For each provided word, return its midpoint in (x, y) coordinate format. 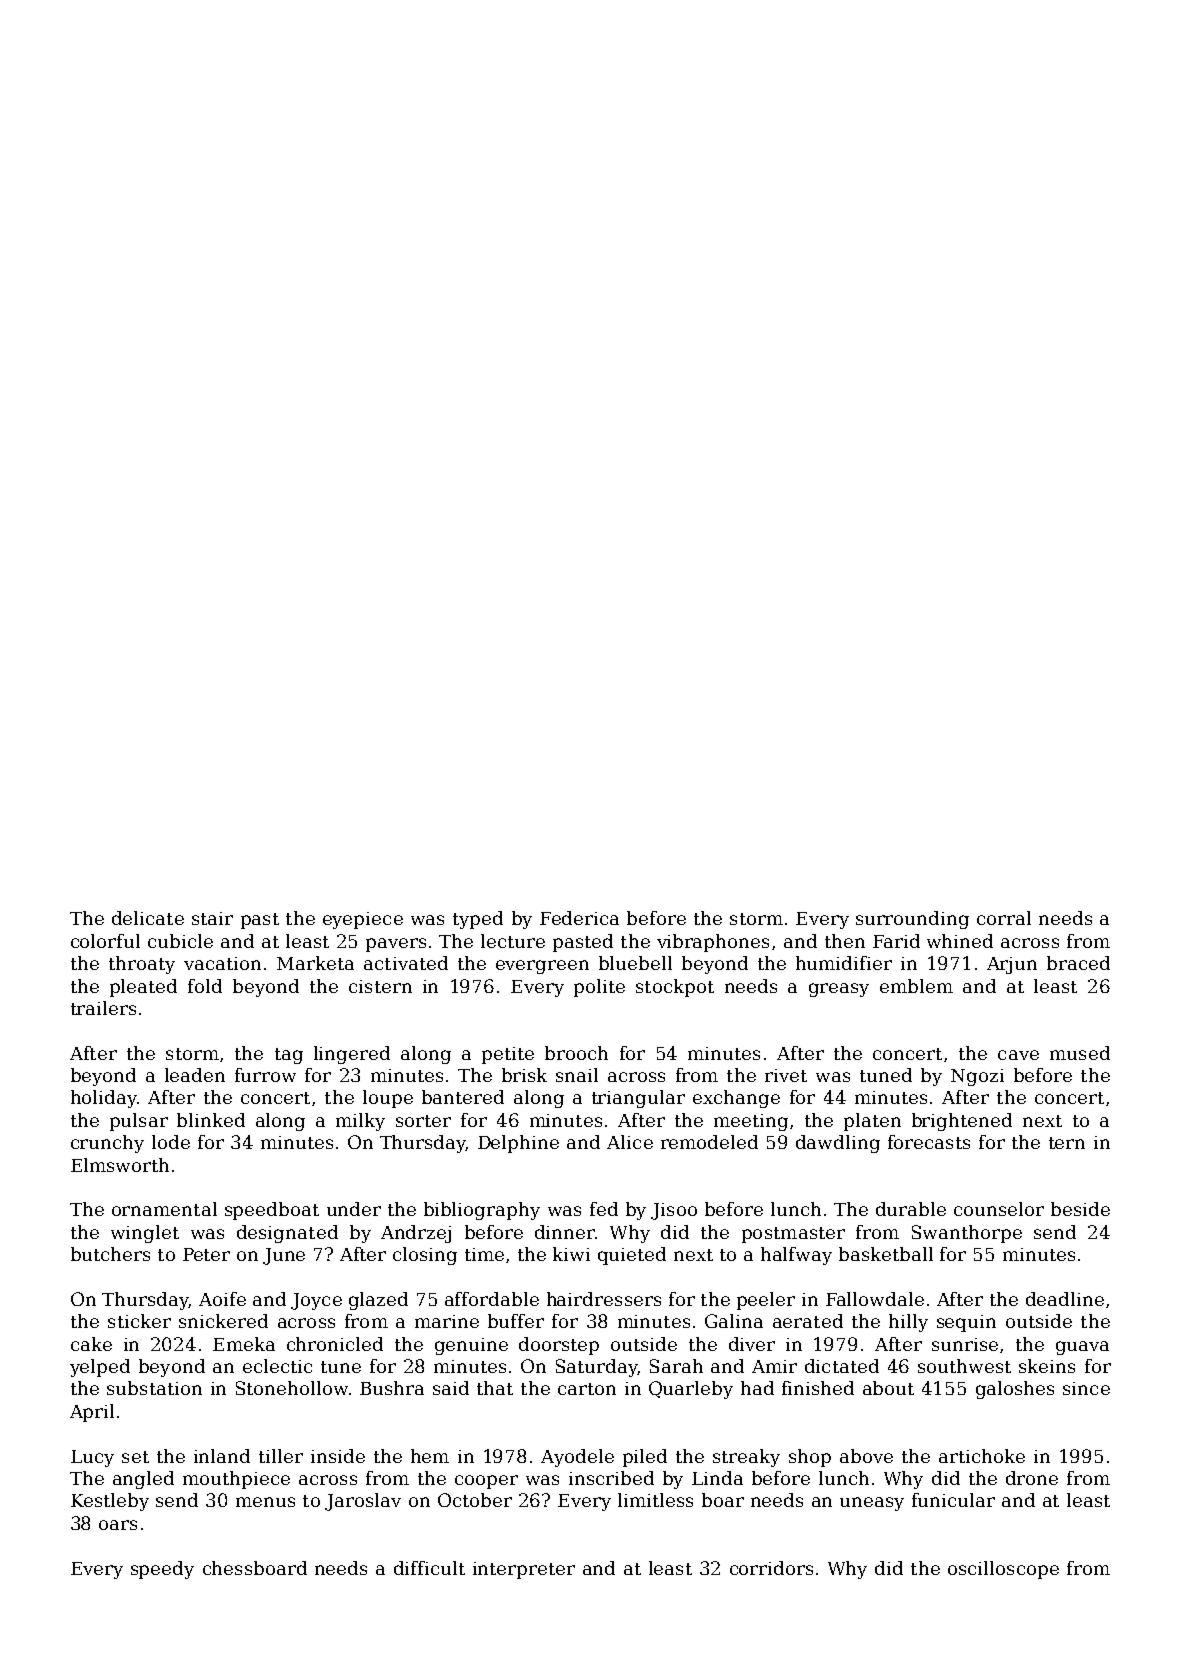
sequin (966, 1323)
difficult (429, 1568)
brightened (962, 1122)
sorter (423, 1121)
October (475, 1500)
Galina (734, 1321)
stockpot (675, 988)
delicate (148, 918)
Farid (896, 941)
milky (360, 1122)
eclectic (277, 1366)
